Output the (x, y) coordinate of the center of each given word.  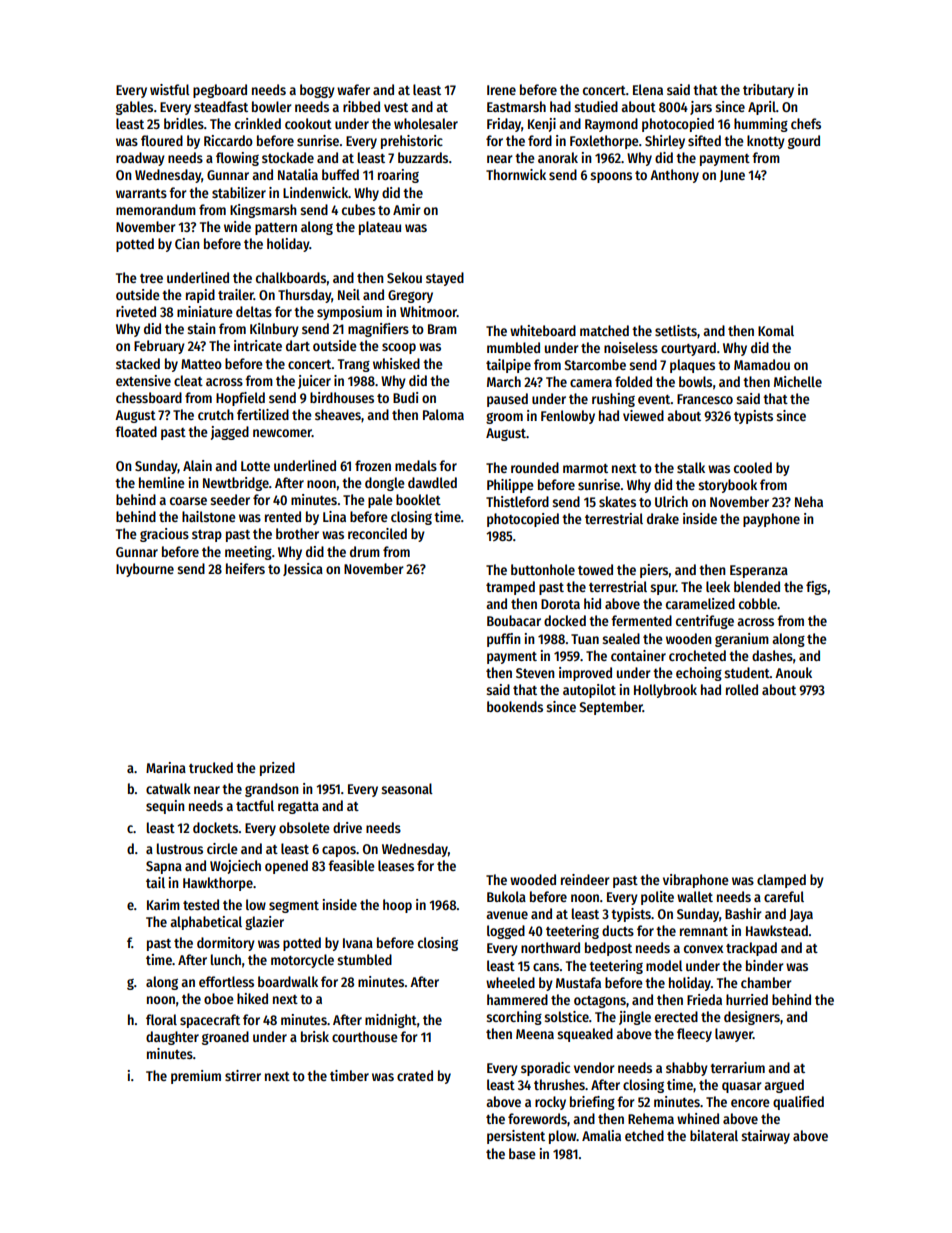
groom (504, 418)
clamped (781, 881)
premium (196, 1077)
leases (396, 865)
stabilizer (239, 192)
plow (562, 1137)
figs (816, 588)
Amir (407, 209)
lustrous (180, 848)
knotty (766, 142)
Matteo (201, 364)
